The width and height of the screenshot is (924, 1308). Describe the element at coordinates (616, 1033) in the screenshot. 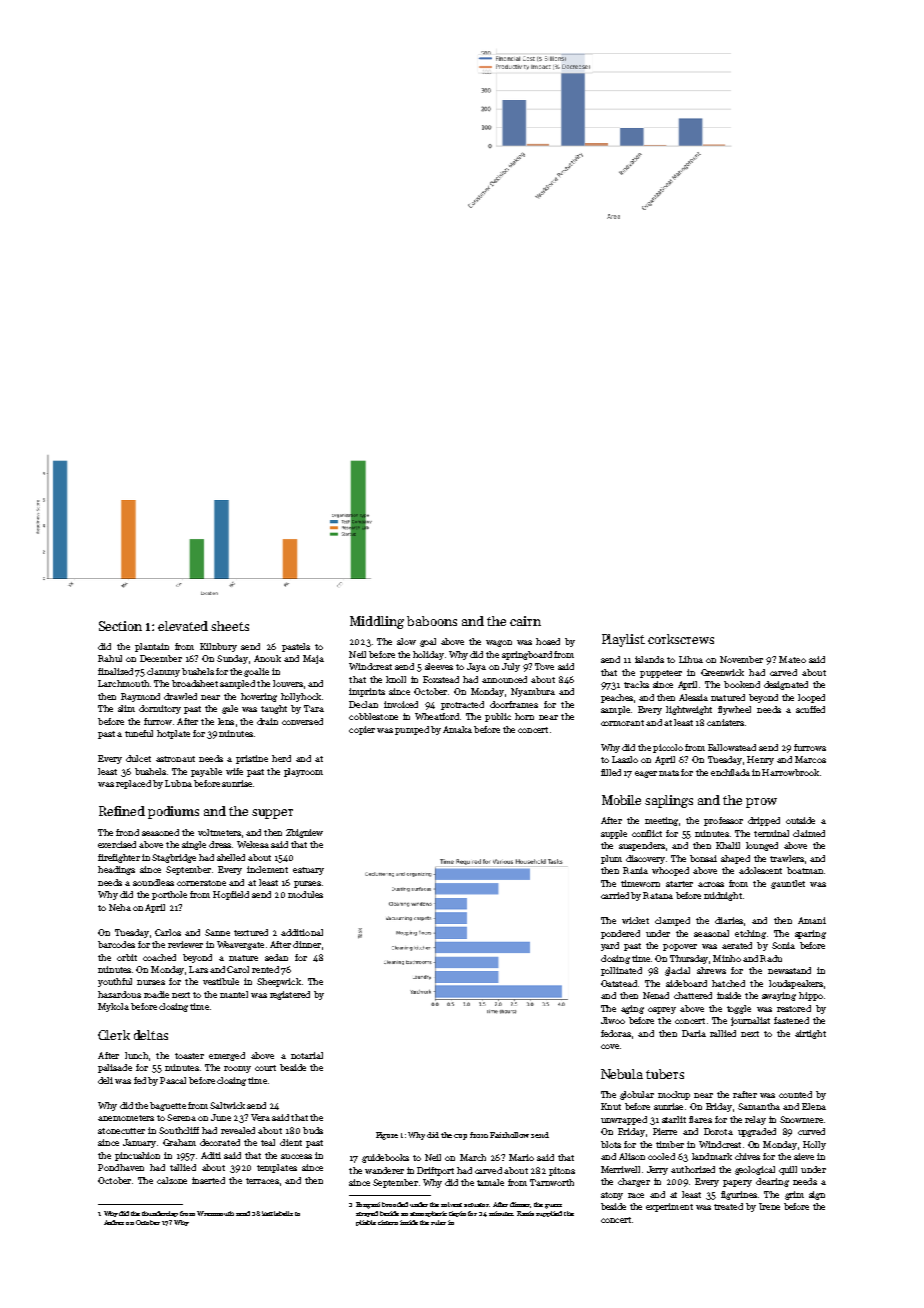

I see `fedoras` at that location.
